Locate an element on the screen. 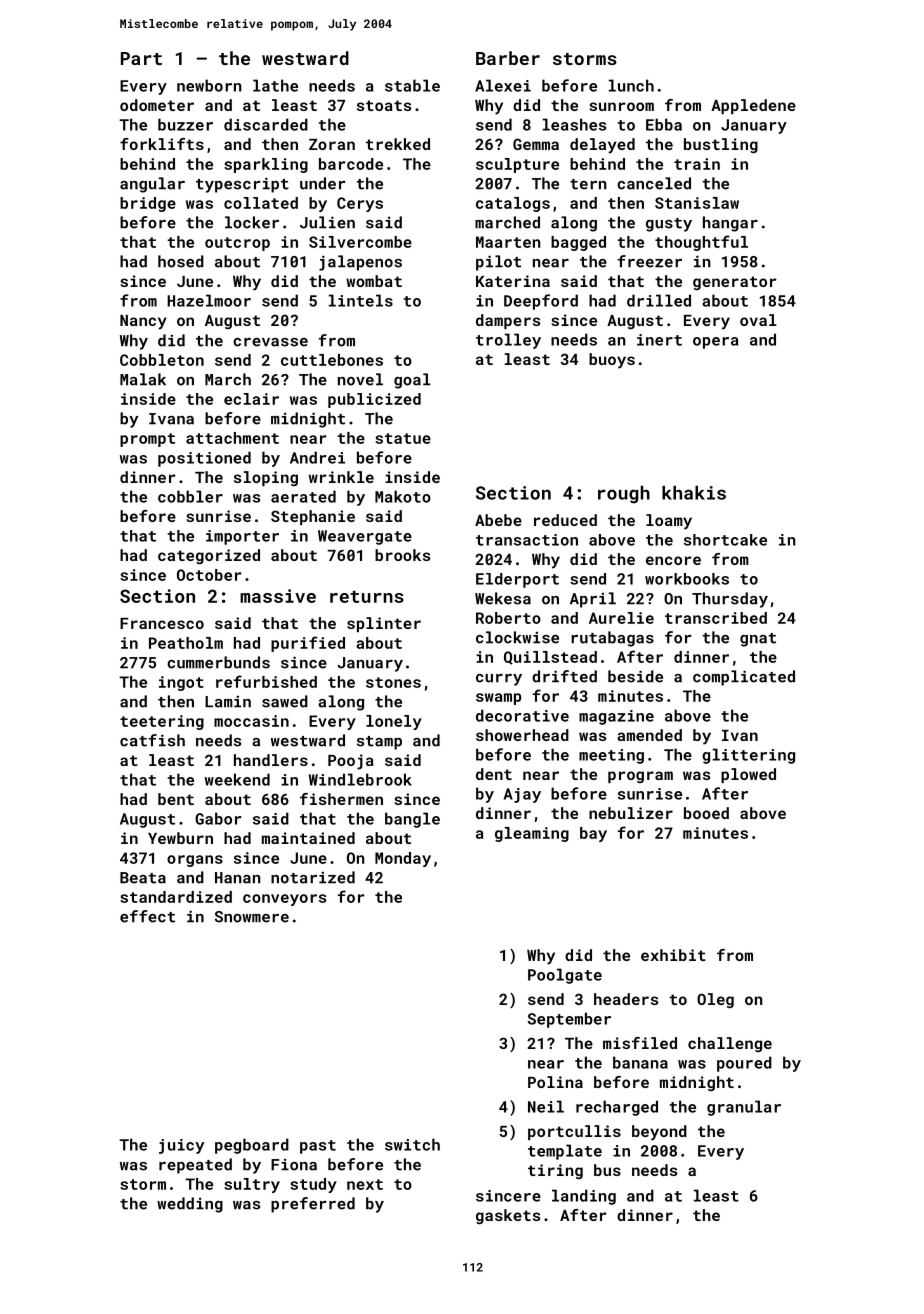  wedding is located at coordinates (190, 1205).
